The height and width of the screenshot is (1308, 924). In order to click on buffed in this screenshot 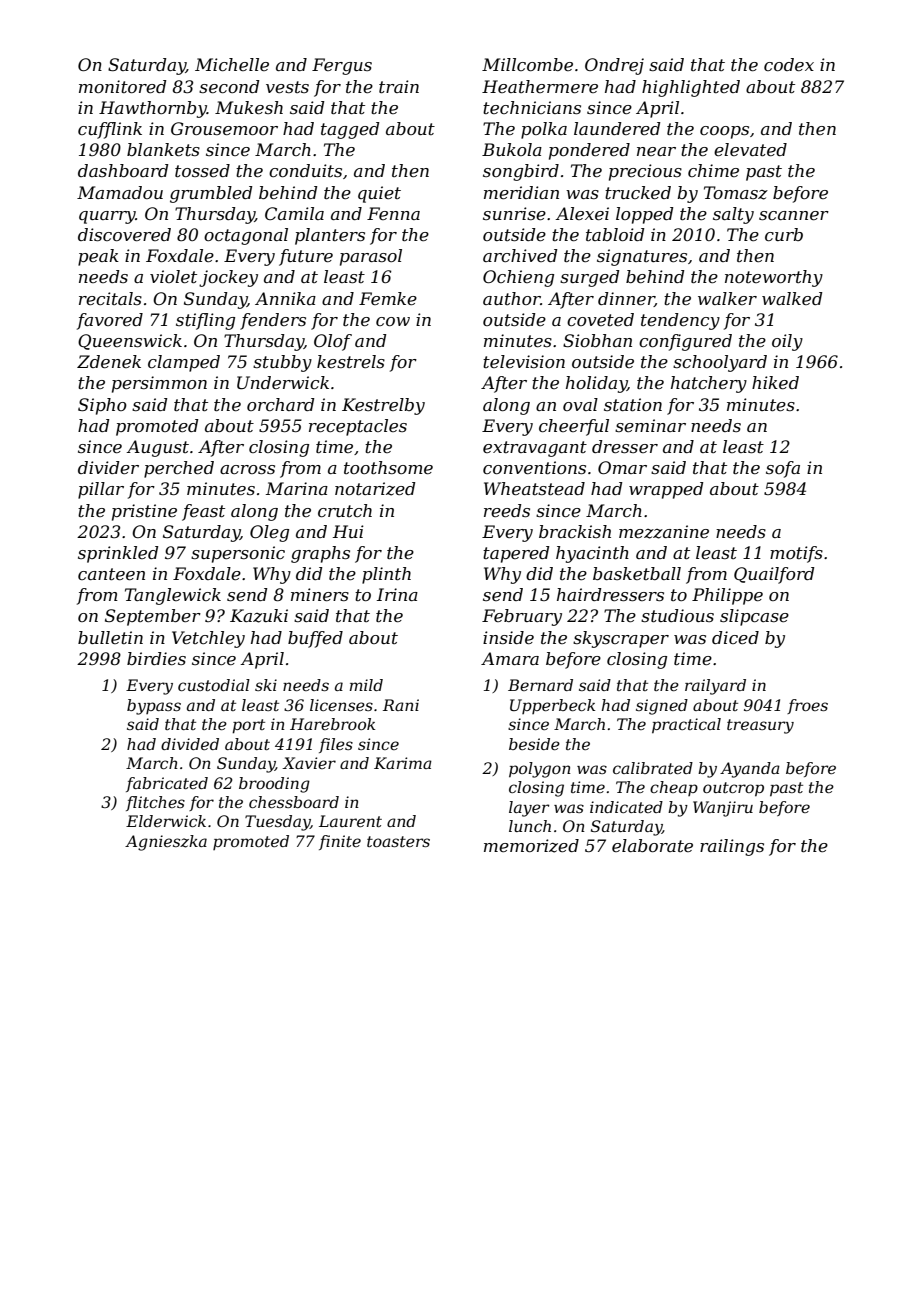, I will do `click(315, 639)`.
